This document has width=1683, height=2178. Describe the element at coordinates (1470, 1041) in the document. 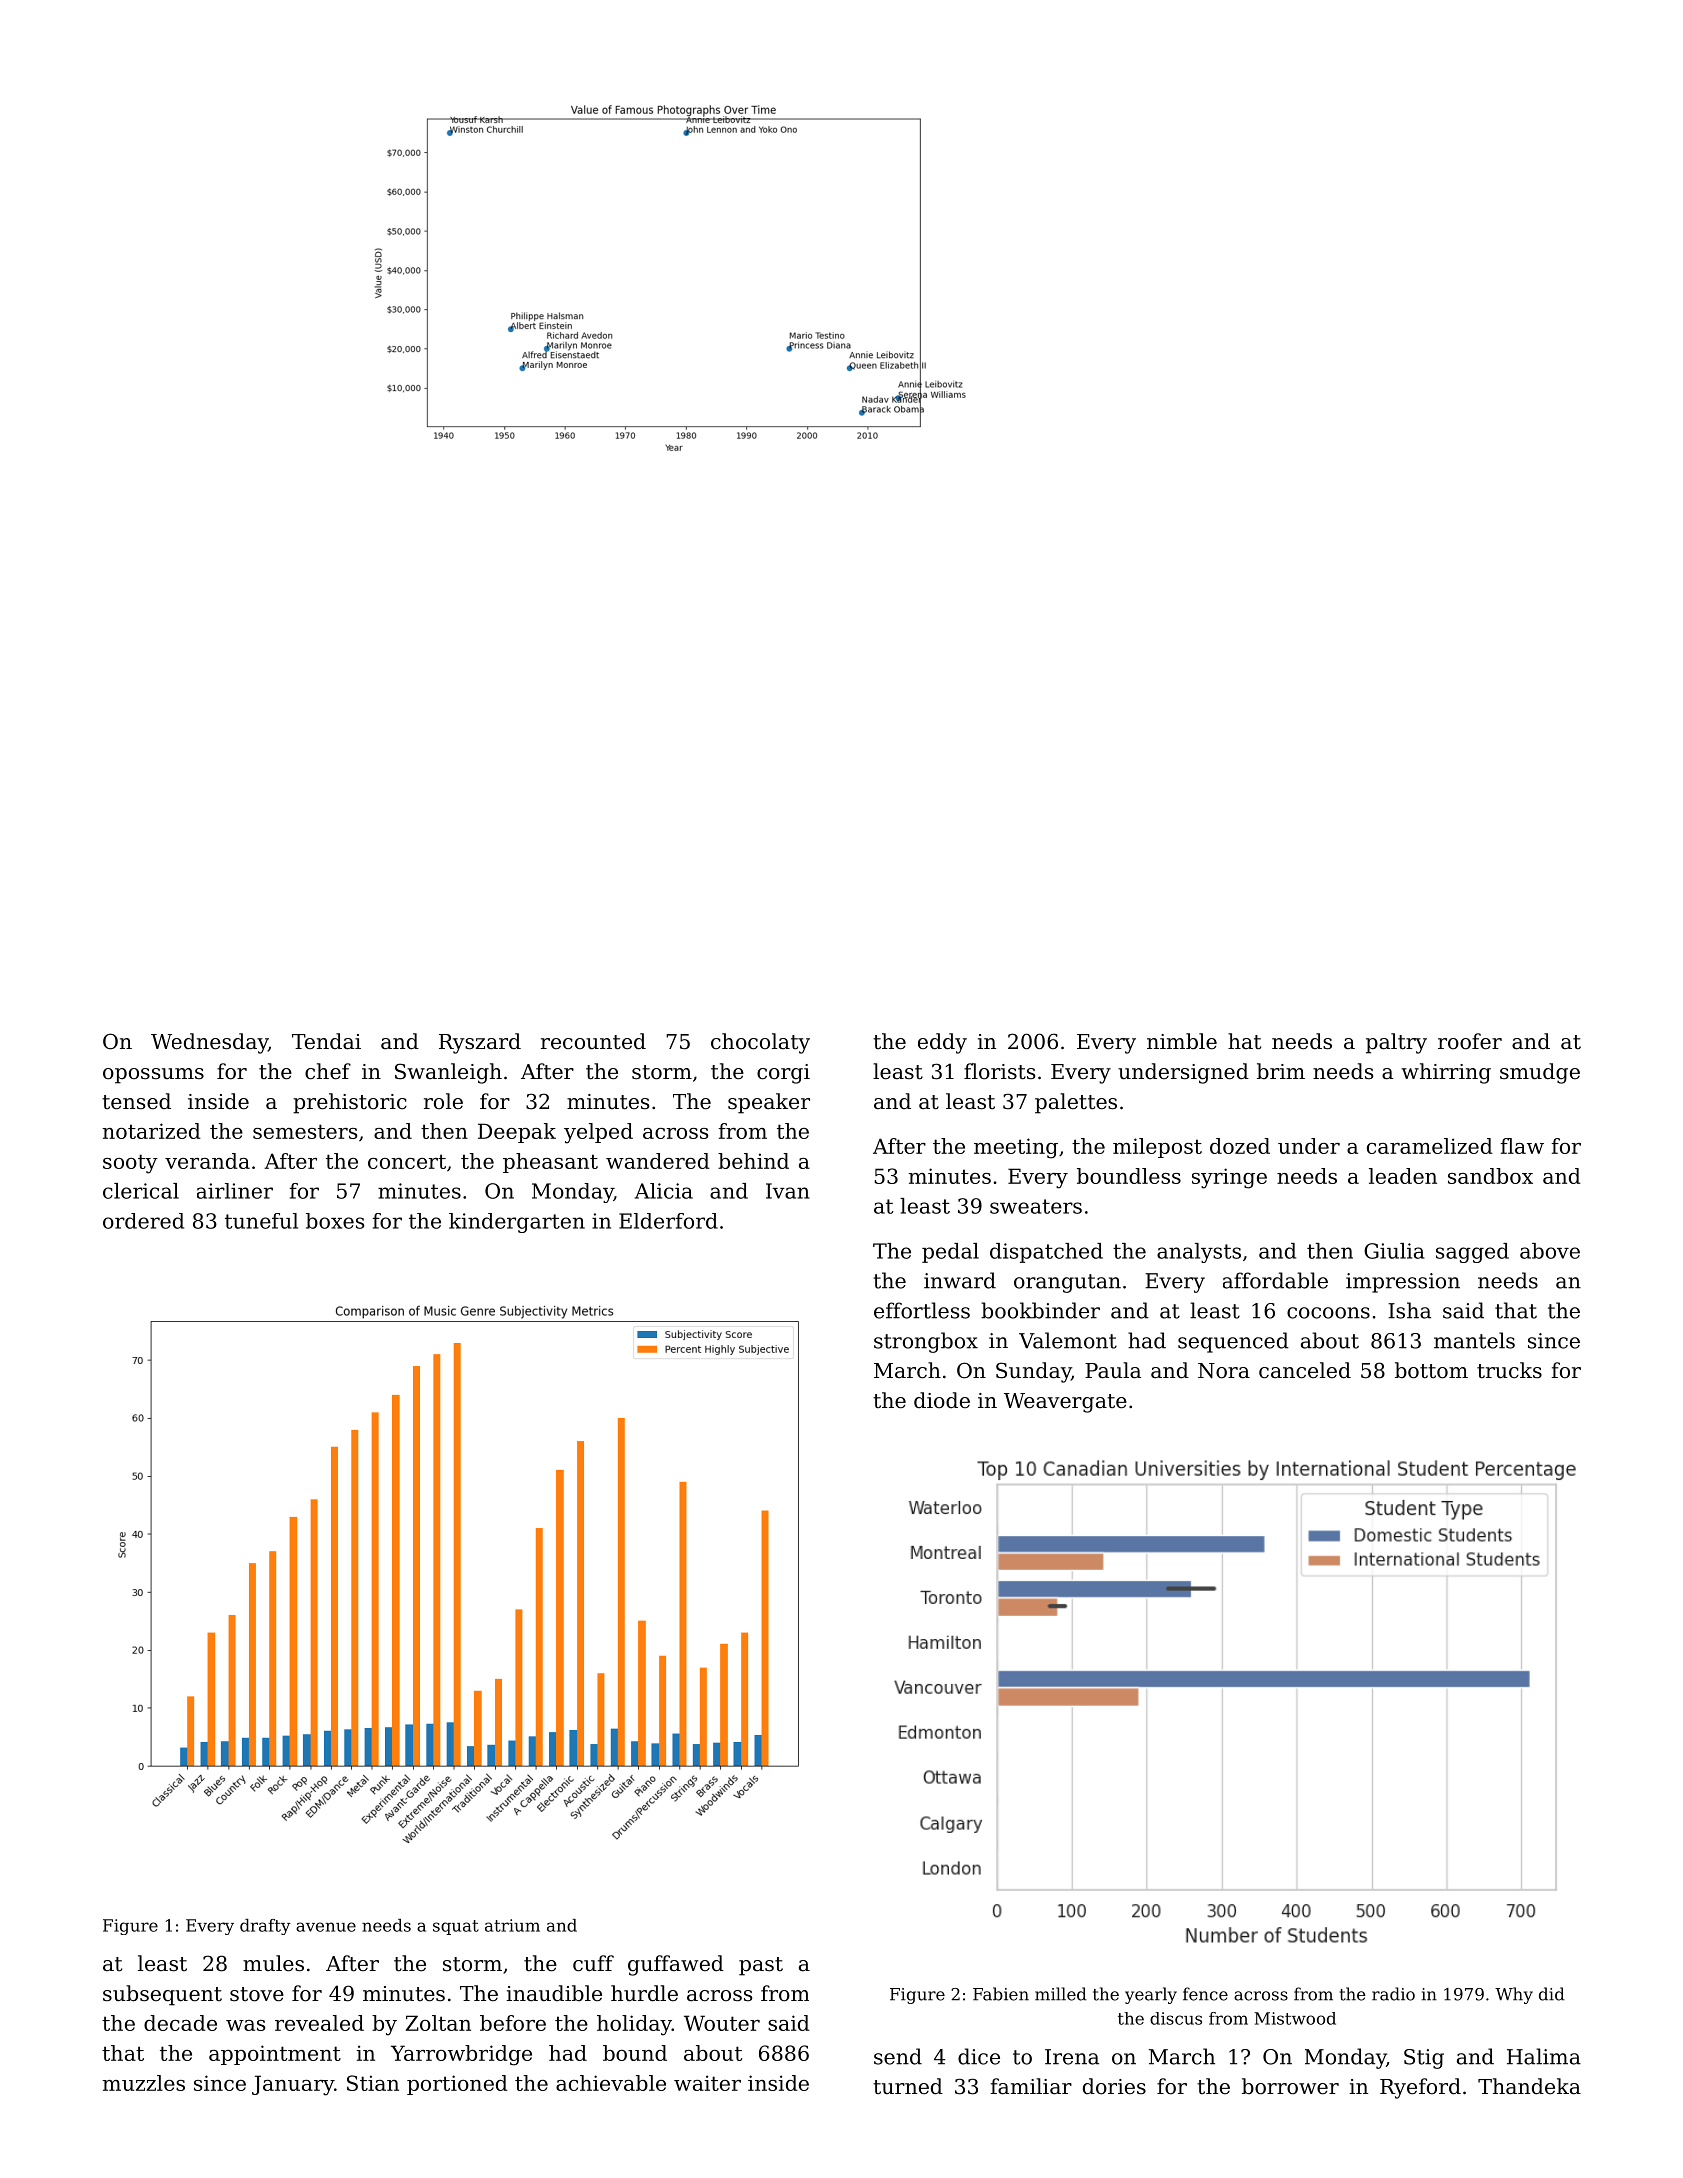

I see `roofer` at that location.
